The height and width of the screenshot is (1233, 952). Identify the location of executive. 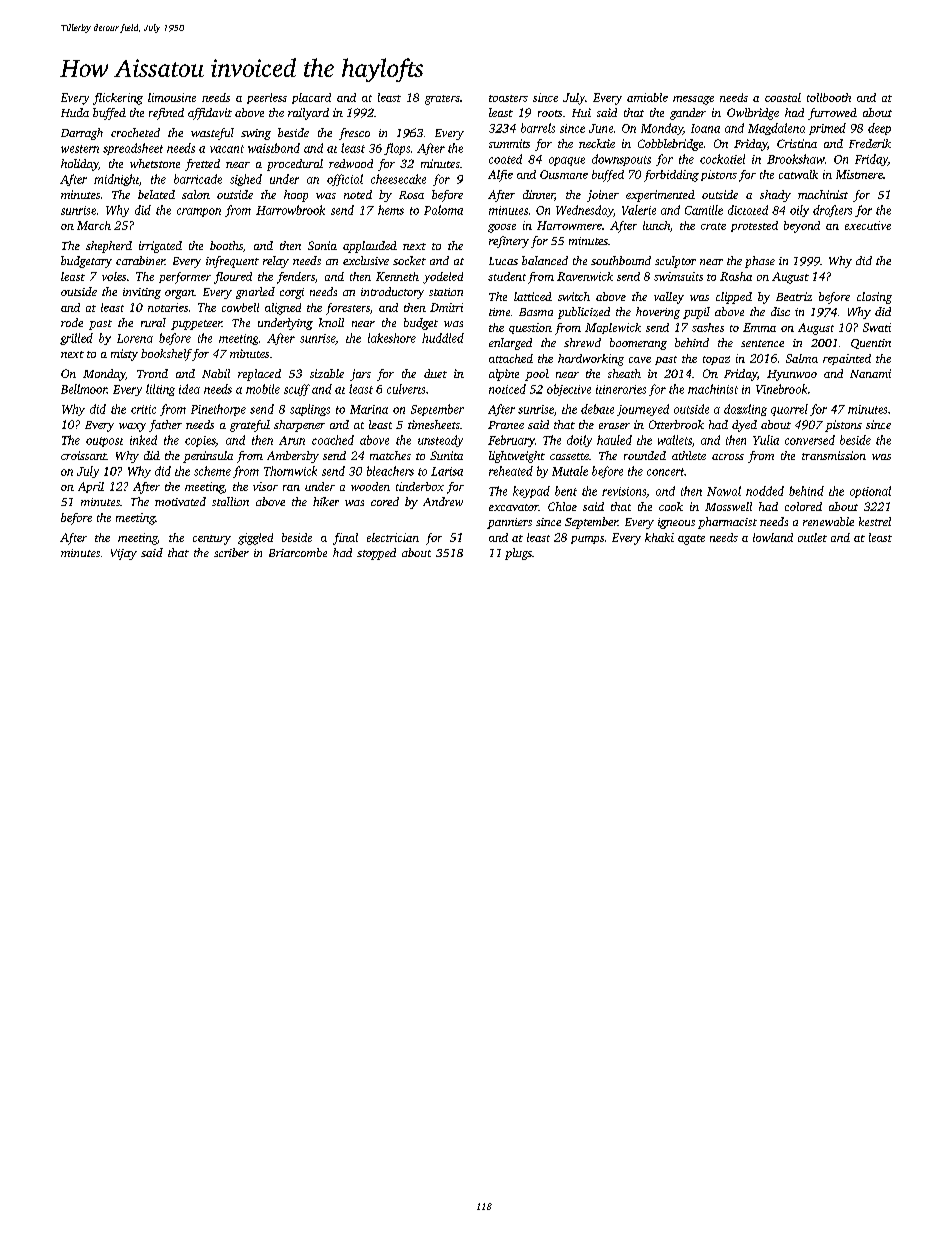
(868, 225).
